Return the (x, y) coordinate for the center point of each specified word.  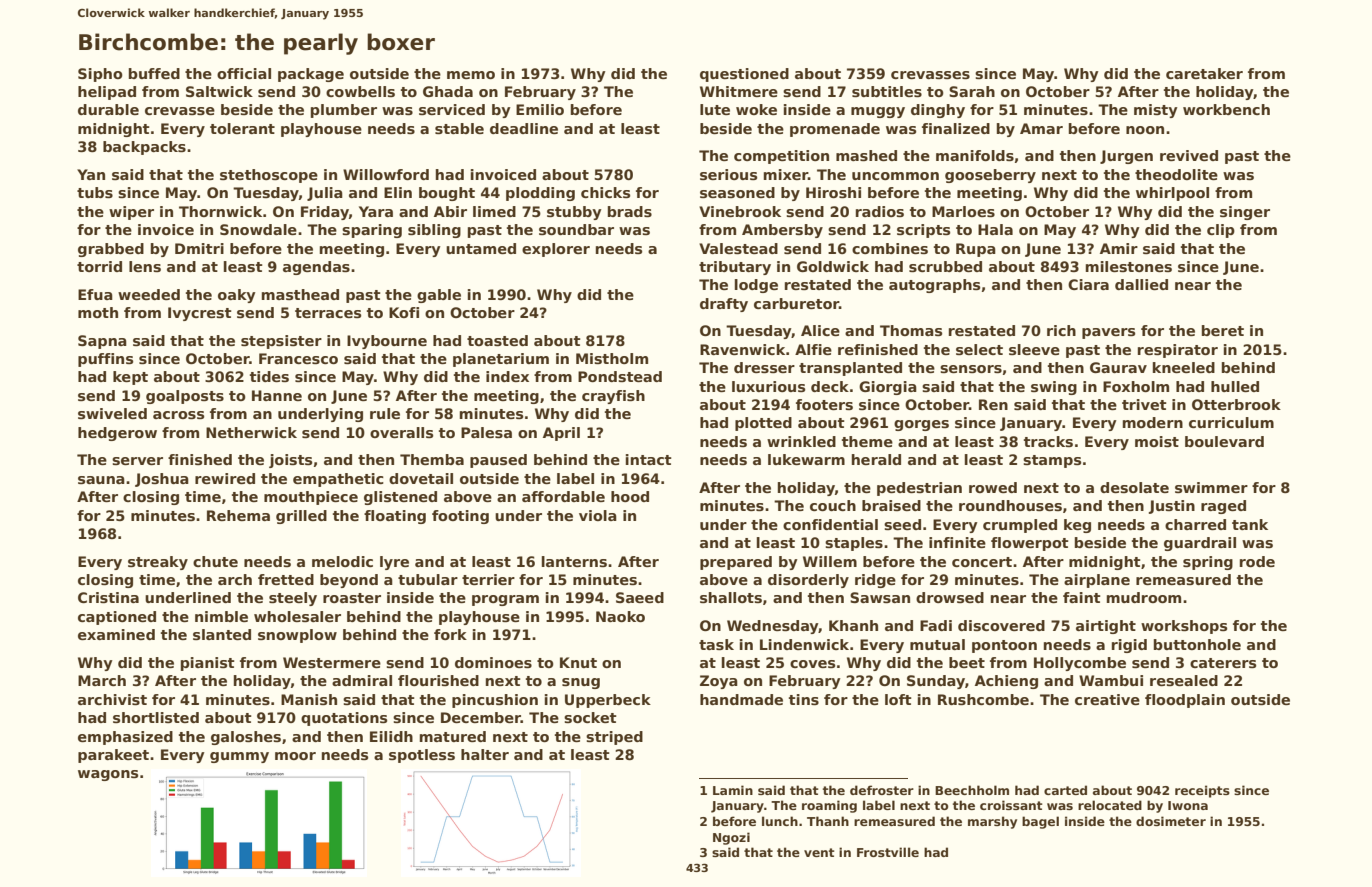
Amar (1041, 128)
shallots (731, 597)
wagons (108, 775)
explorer (556, 250)
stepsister (281, 342)
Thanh (828, 821)
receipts (1202, 791)
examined (116, 634)
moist (1157, 441)
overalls (401, 432)
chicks (605, 192)
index (507, 376)
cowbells (360, 91)
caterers (1223, 663)
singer (1245, 213)
